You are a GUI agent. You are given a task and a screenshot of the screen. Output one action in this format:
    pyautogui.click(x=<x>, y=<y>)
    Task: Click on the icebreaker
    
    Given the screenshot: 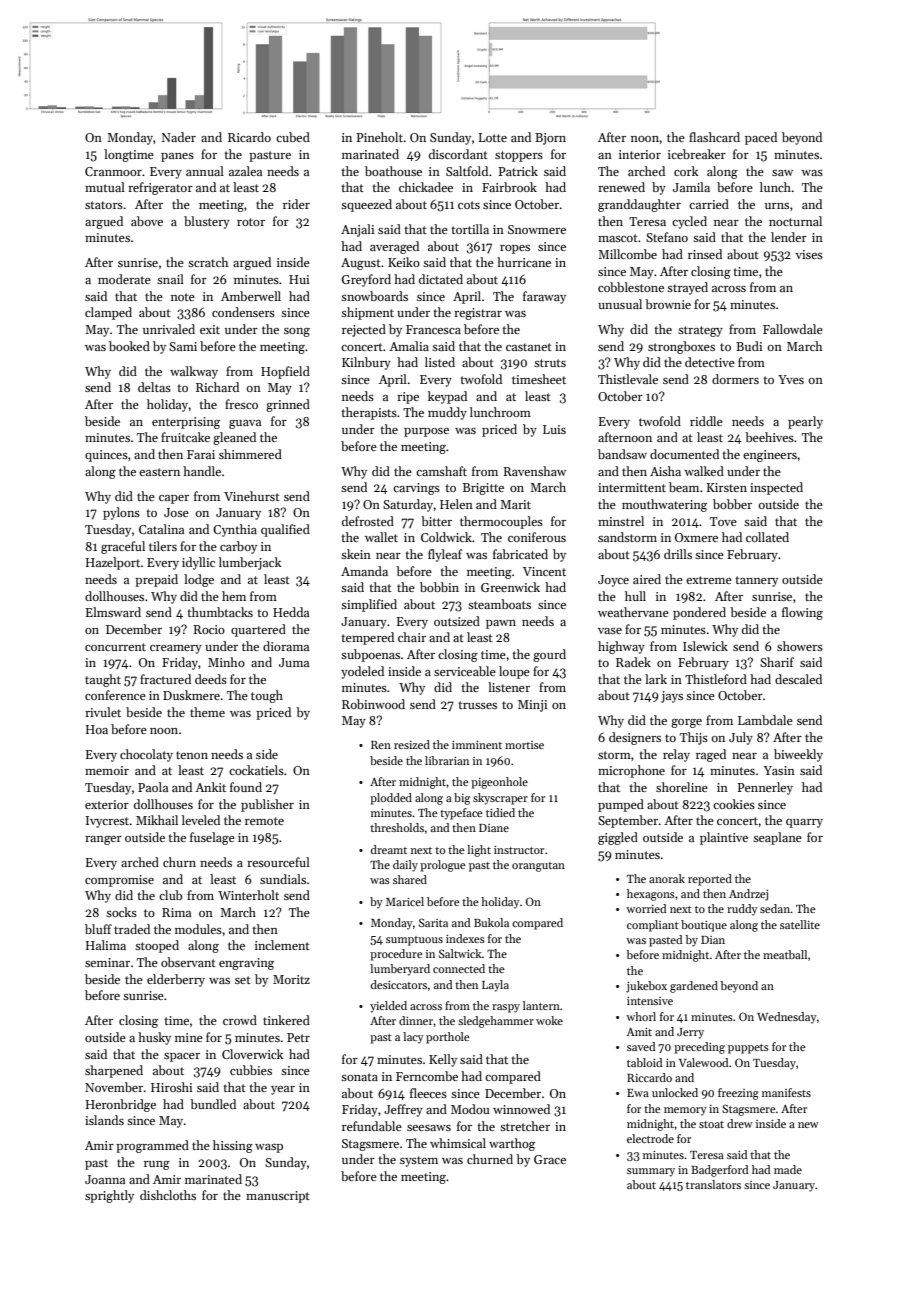 What is the action you would take?
    pyautogui.click(x=697, y=154)
